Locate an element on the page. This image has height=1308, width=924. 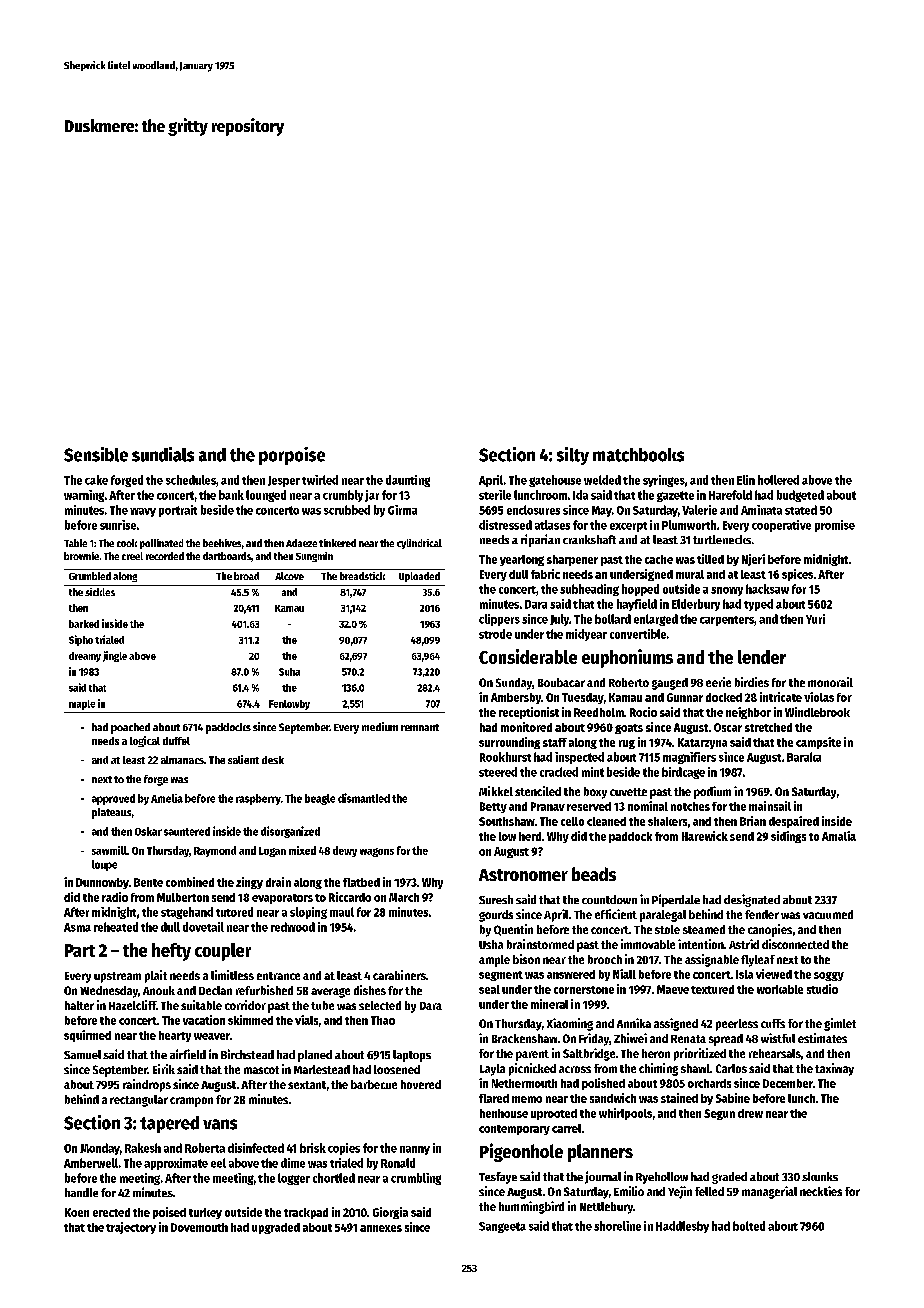
Suha is located at coordinates (289, 672).
